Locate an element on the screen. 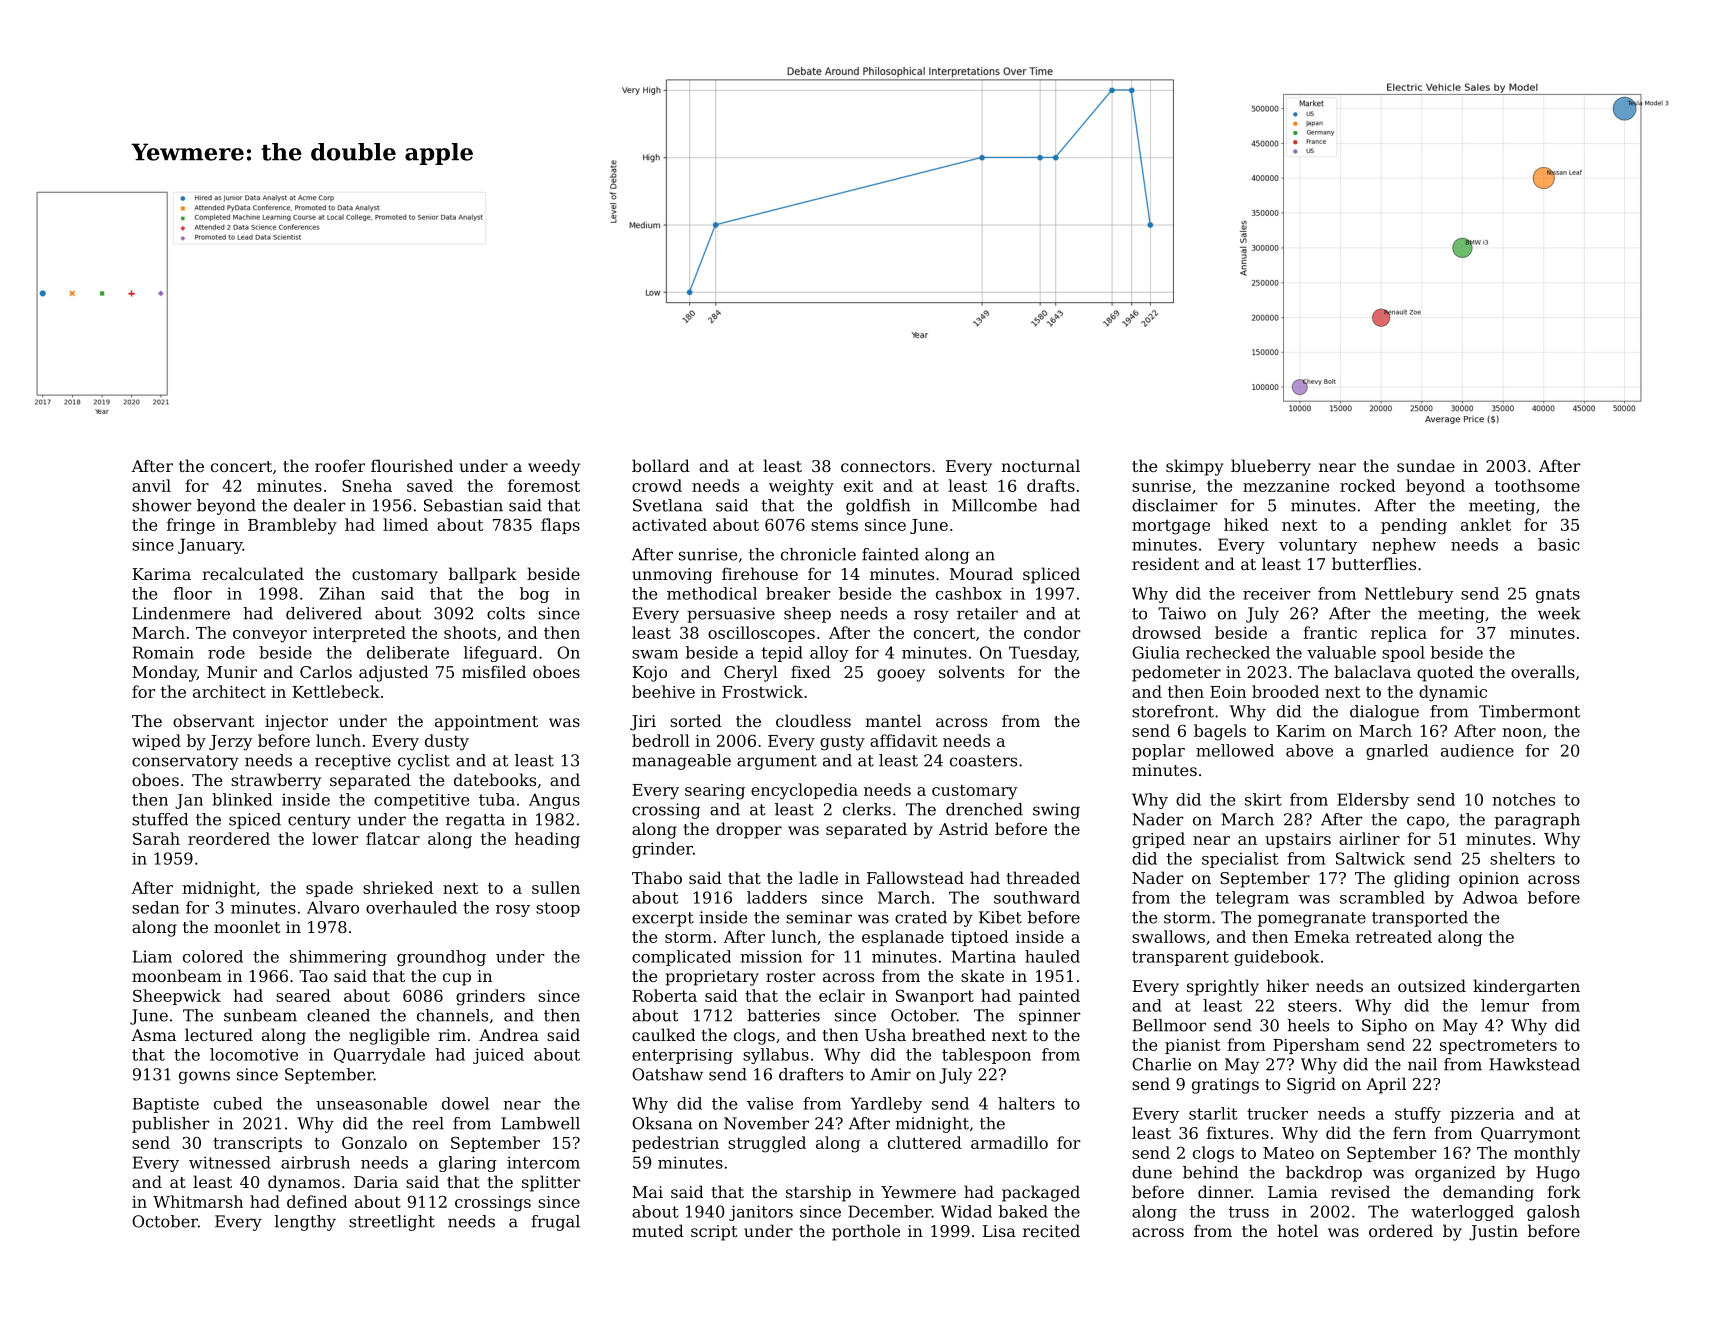  frantic is located at coordinates (1330, 632).
